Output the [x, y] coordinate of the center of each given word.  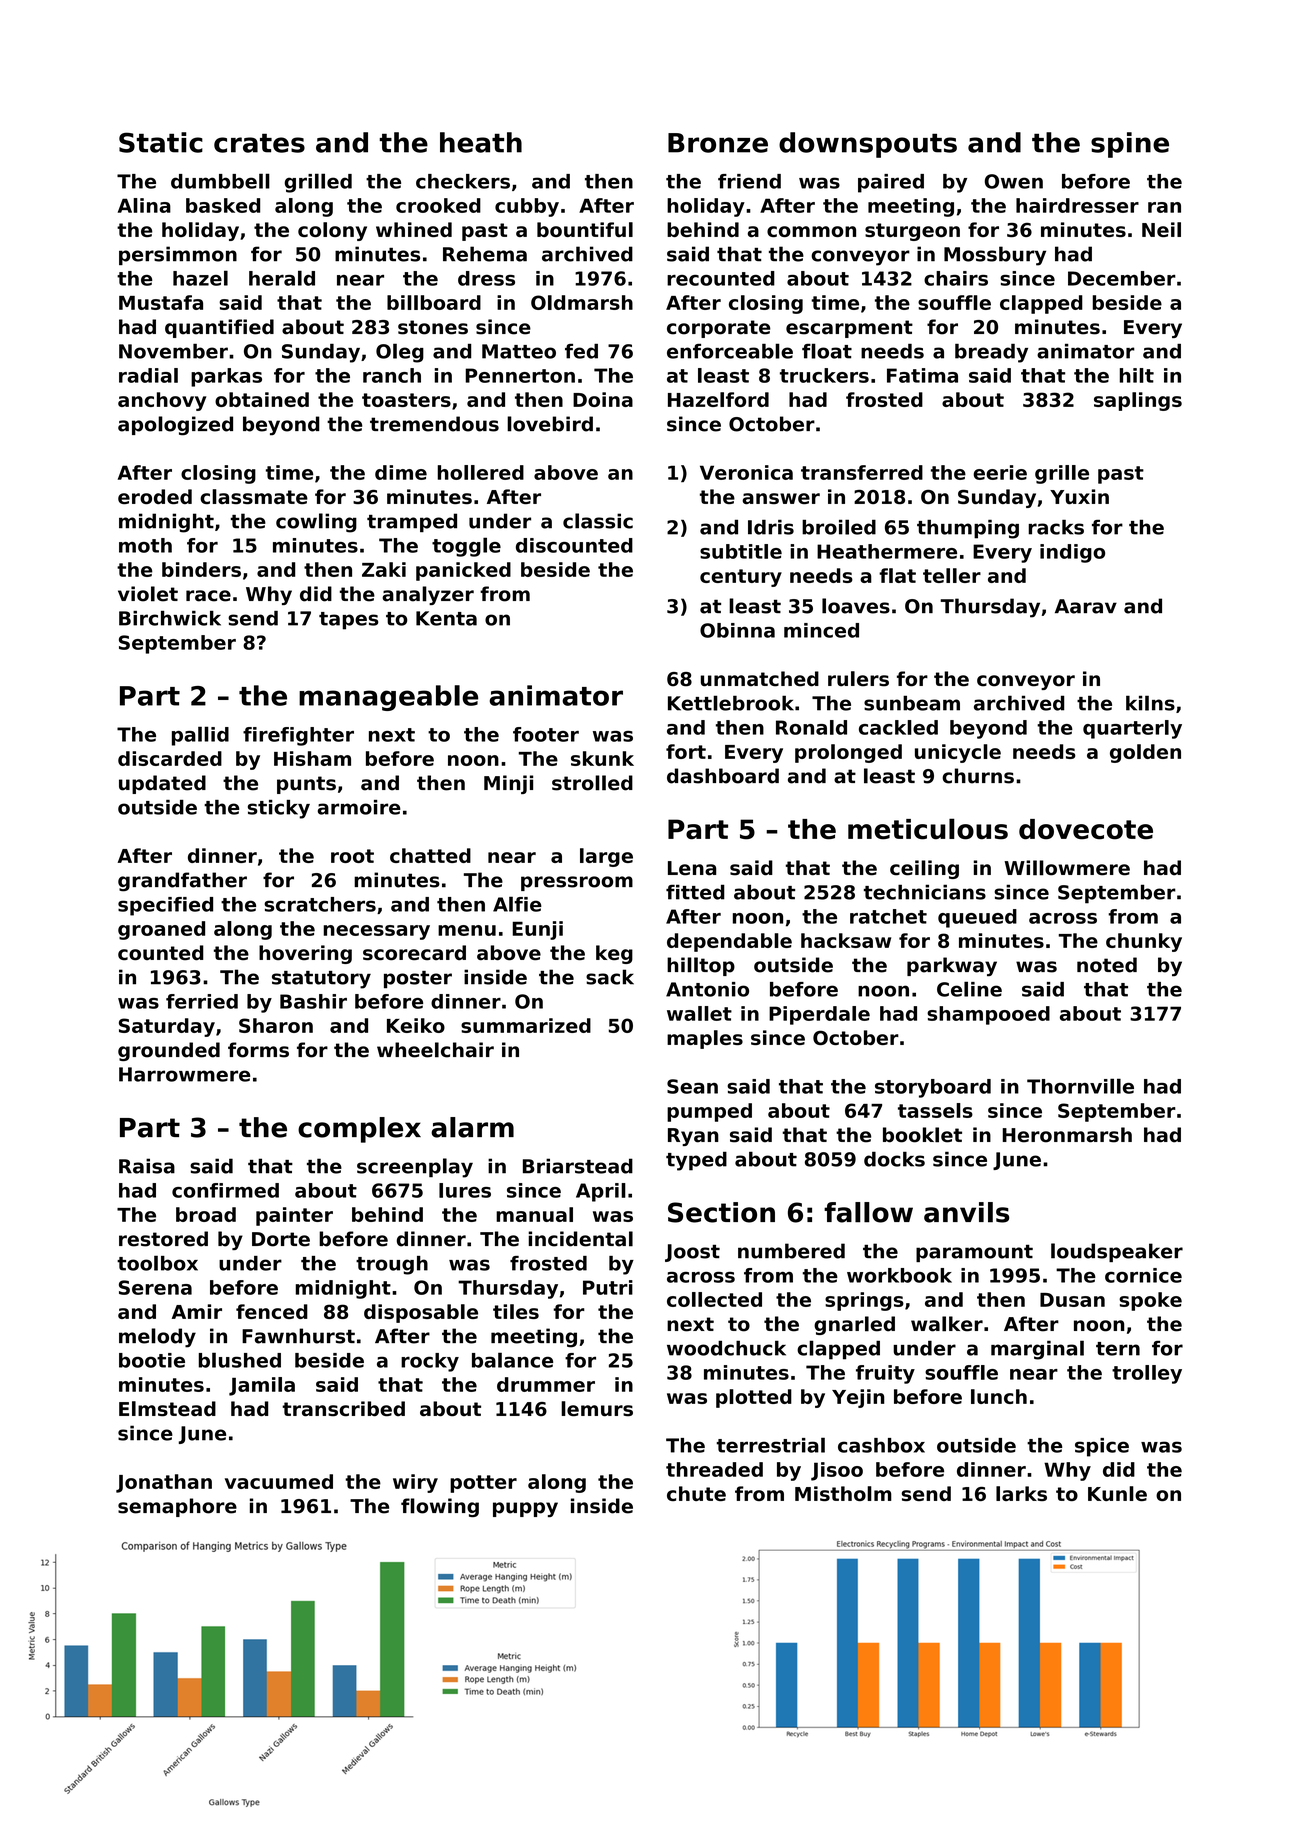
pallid [200, 736]
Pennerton [520, 375]
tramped [412, 522]
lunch [999, 1396]
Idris [771, 527]
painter [294, 1216]
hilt [1137, 375]
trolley [1147, 1374]
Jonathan [164, 1483]
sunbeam [912, 703]
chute [696, 1493]
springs [864, 1301]
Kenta [446, 618]
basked [223, 205]
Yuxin [1079, 496]
